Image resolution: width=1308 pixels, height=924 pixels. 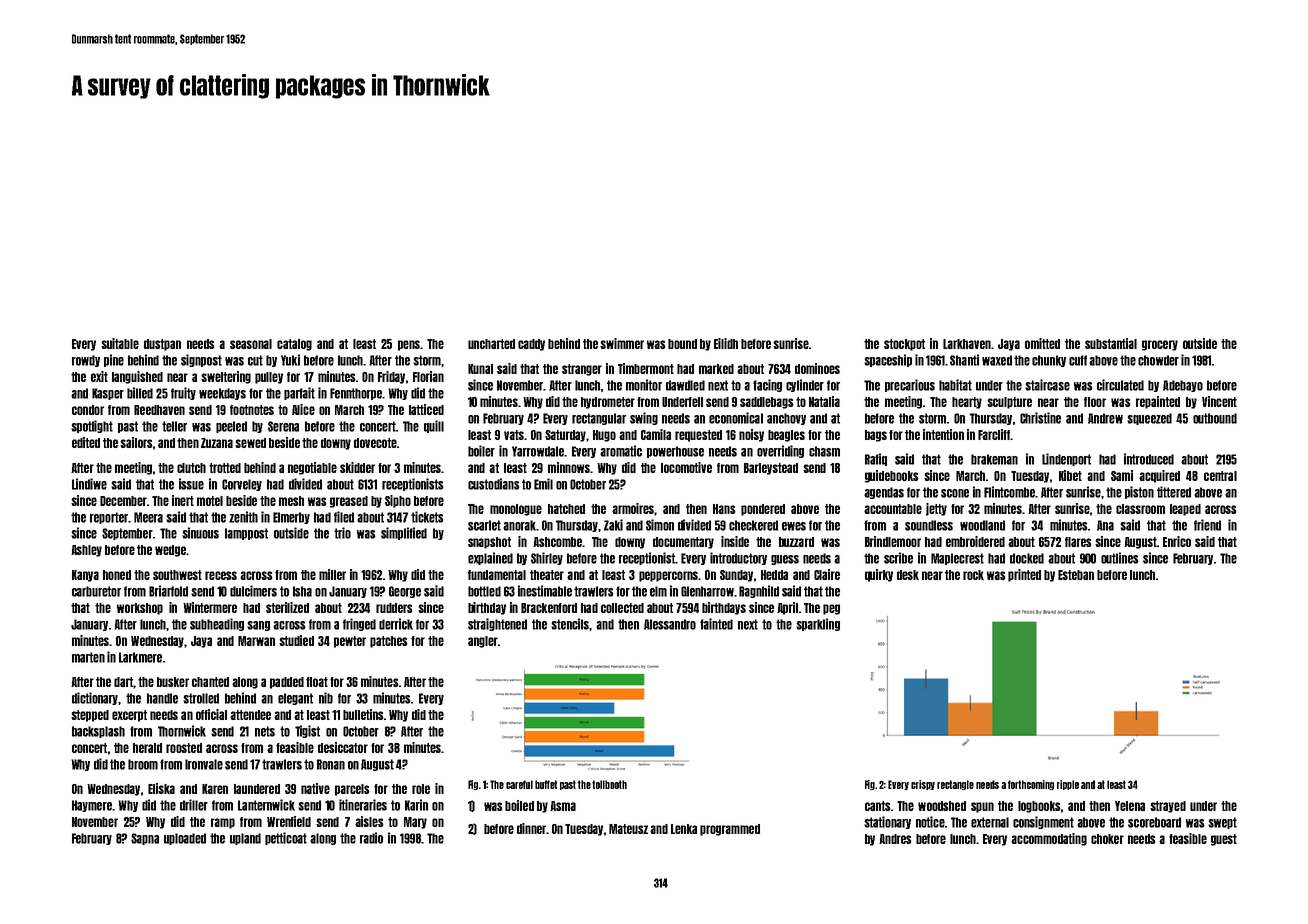 What do you see at coordinates (1111, 343) in the page?
I see `substantial` at bounding box center [1111, 343].
